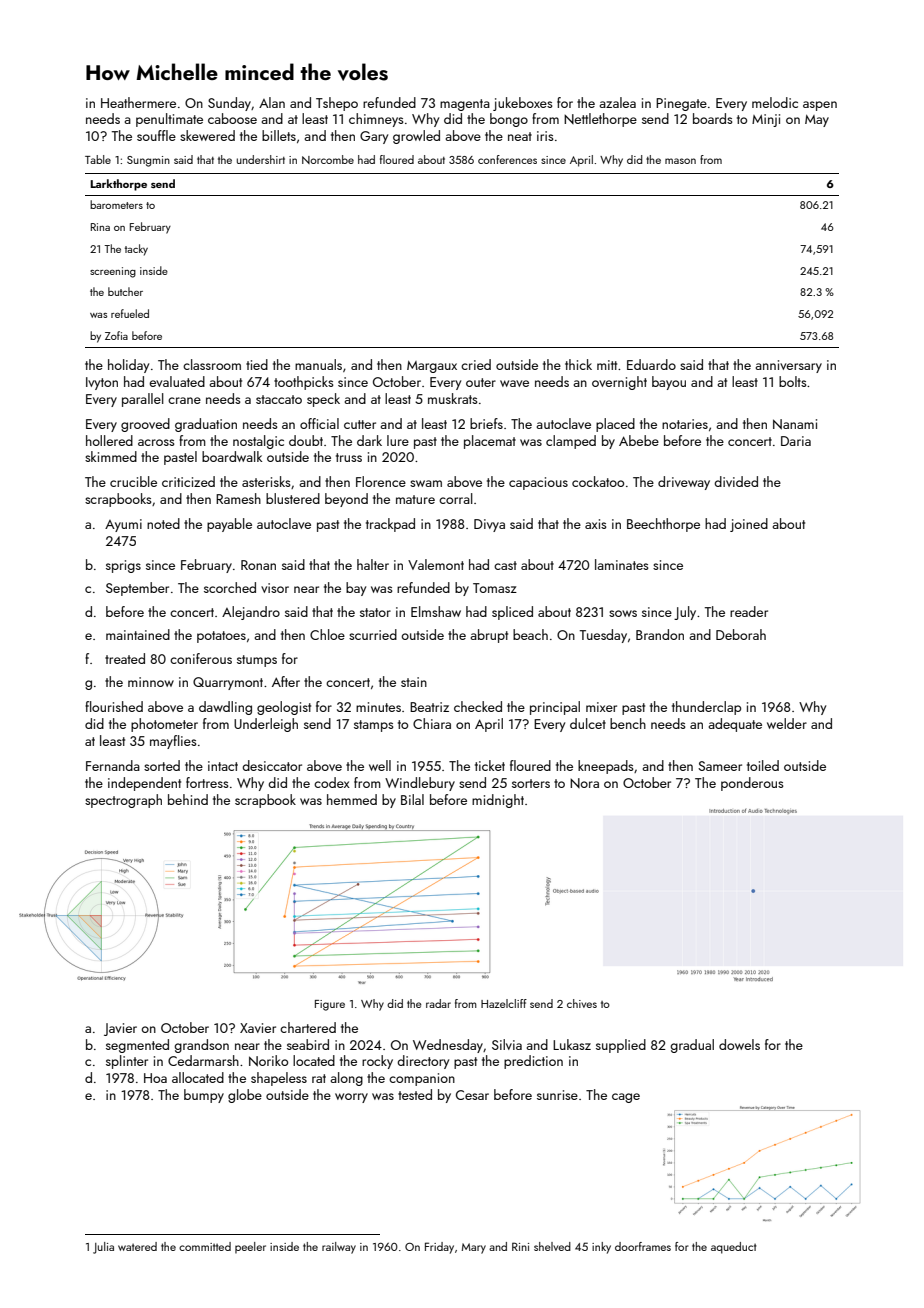 This image has height=1308, width=924. Describe the element at coordinates (123, 801) in the image. I see `spectrograph` at that location.
